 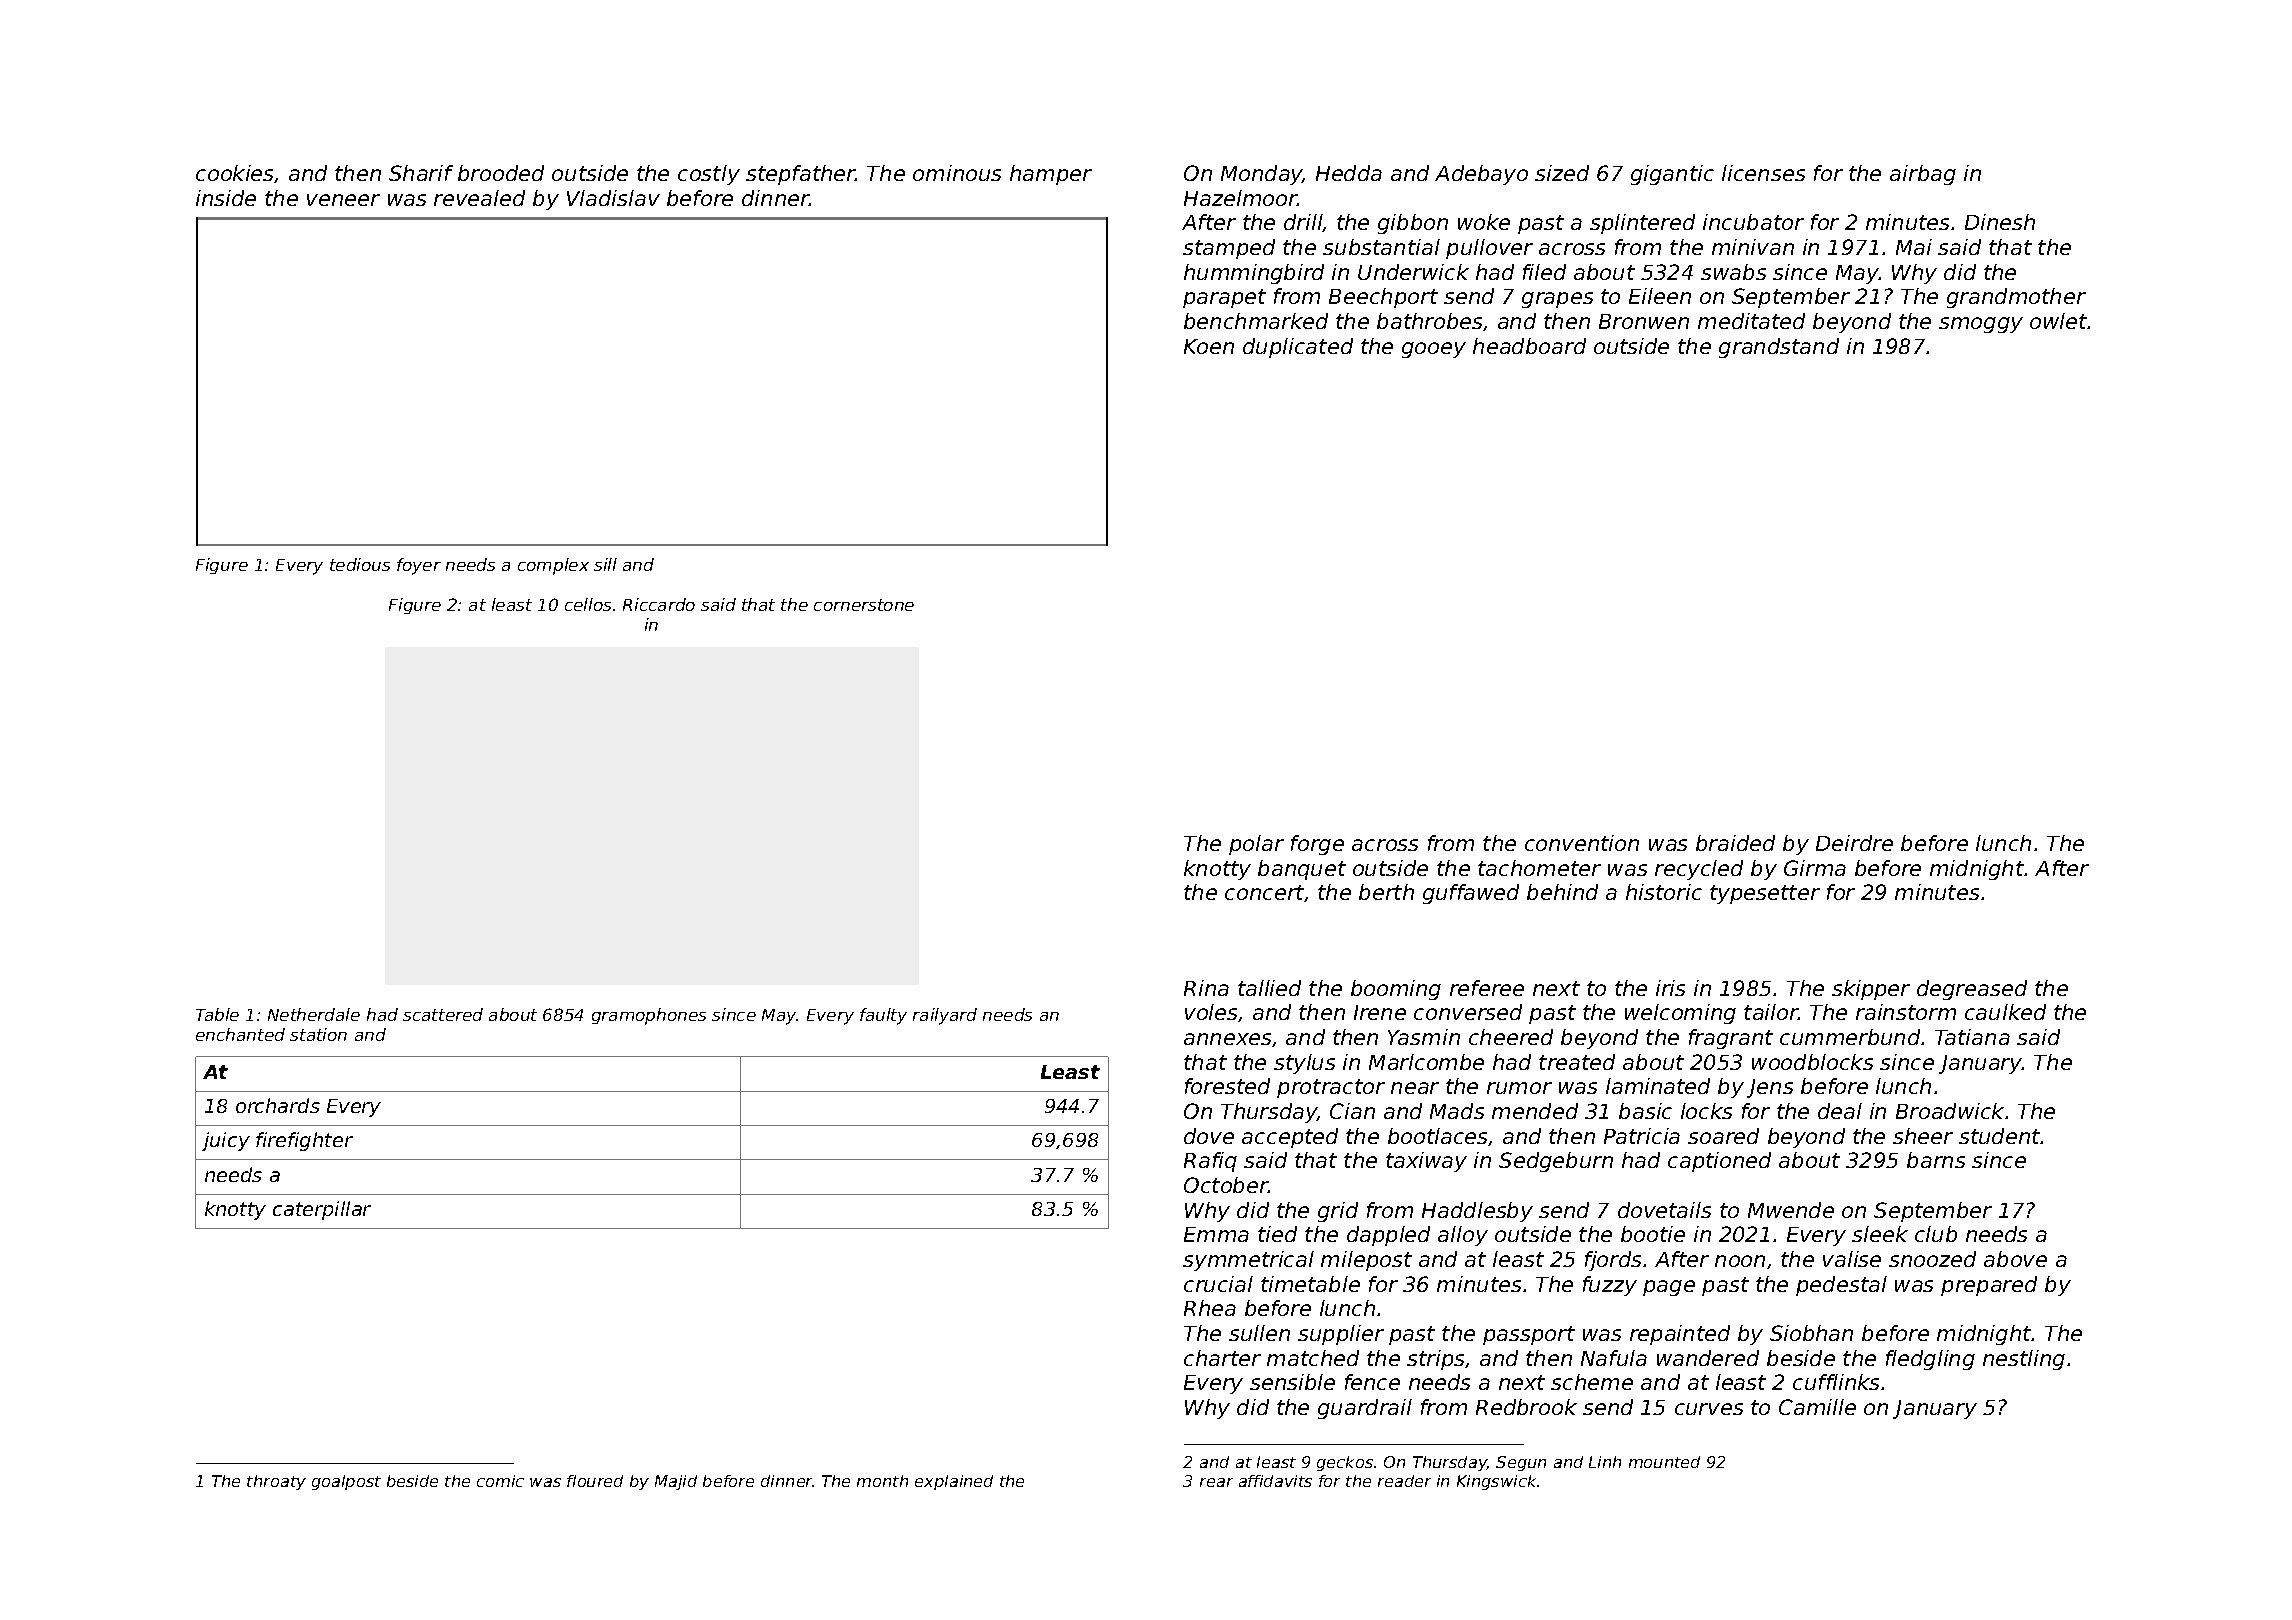 I want to click on guardrail, so click(x=1365, y=1409).
